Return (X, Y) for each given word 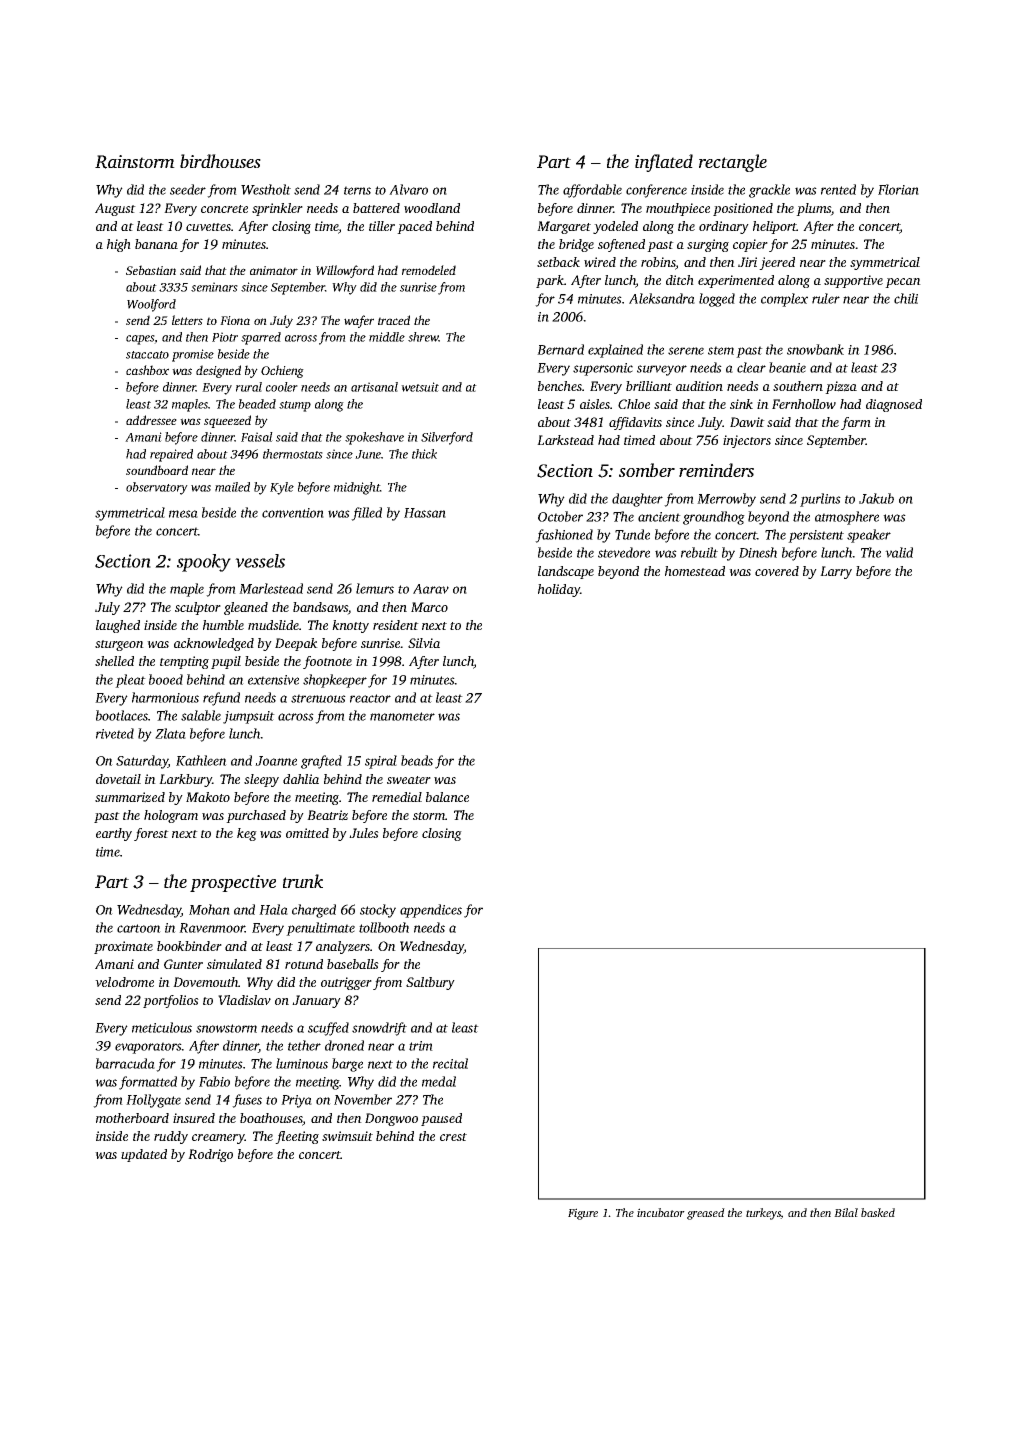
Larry (836, 572)
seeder (188, 189)
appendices (431, 911)
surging (708, 245)
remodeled (429, 270)
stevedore (624, 552)
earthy (114, 834)
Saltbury (430, 983)
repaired (171, 455)
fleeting (297, 1137)
